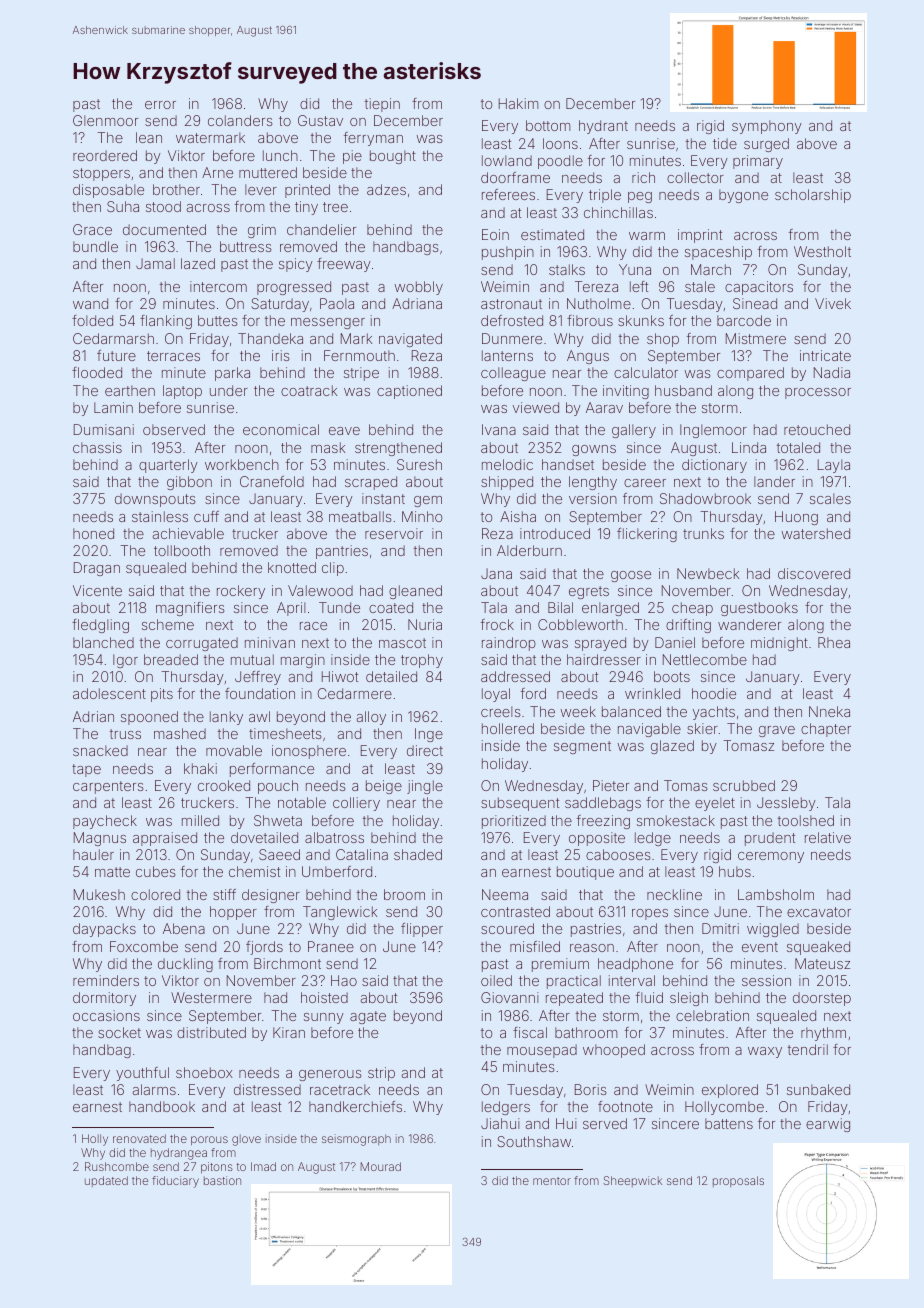 The width and height of the page is (924, 1308). I want to click on coated, so click(391, 607).
